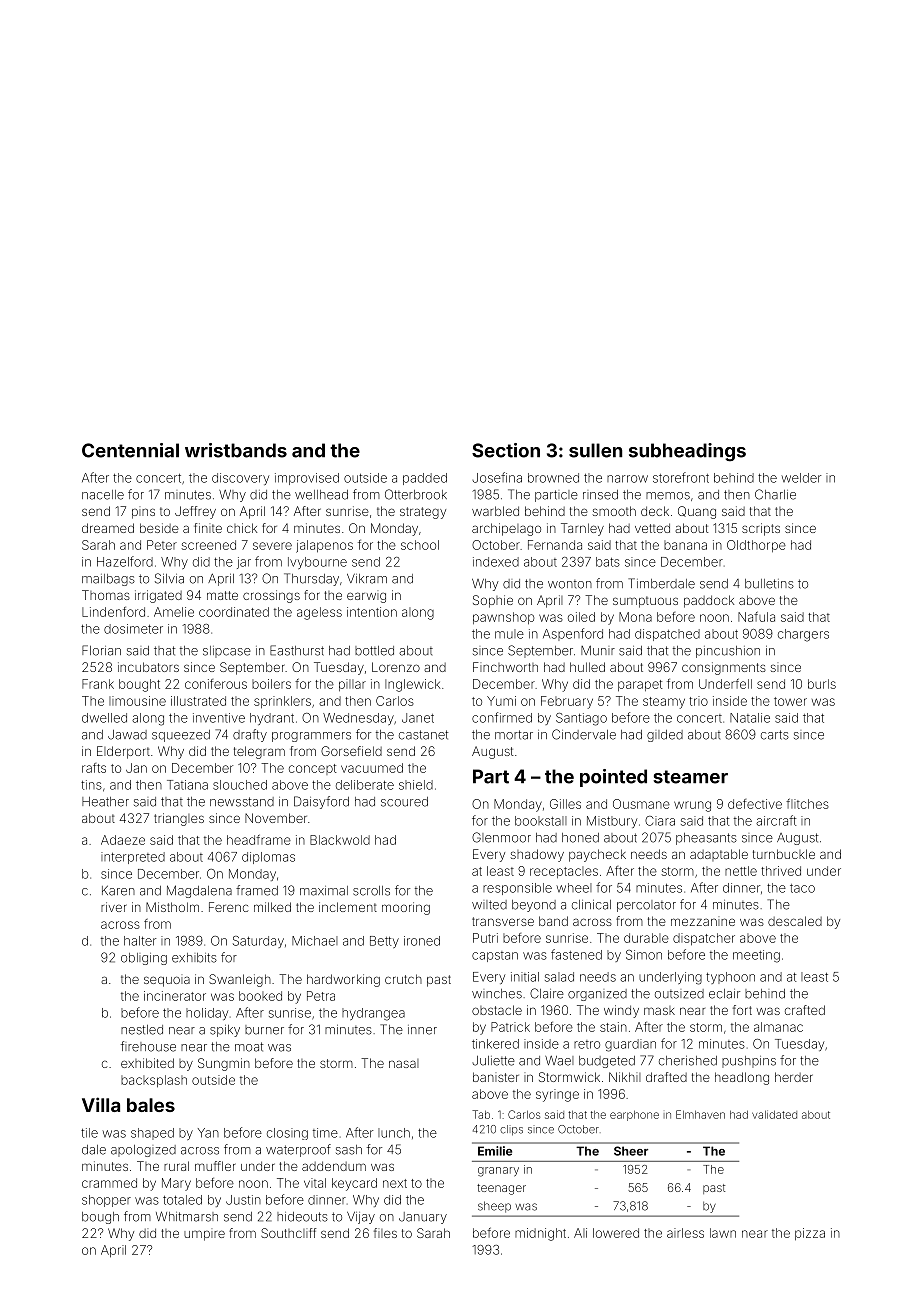  What do you see at coordinates (240, 479) in the page?
I see `discovery` at bounding box center [240, 479].
